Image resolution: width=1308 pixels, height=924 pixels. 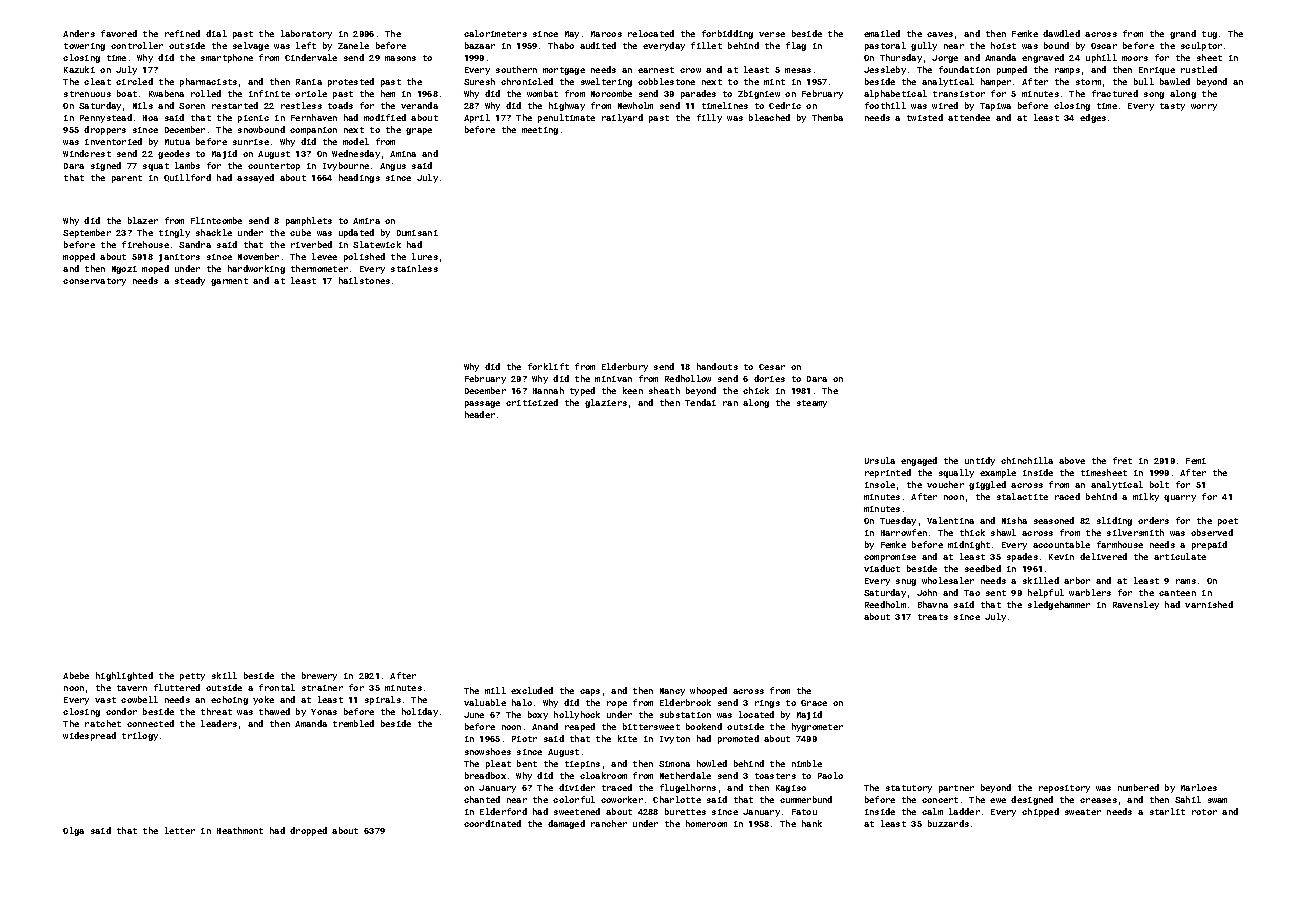 What do you see at coordinates (574, 799) in the screenshot?
I see `colorful` at bounding box center [574, 799].
